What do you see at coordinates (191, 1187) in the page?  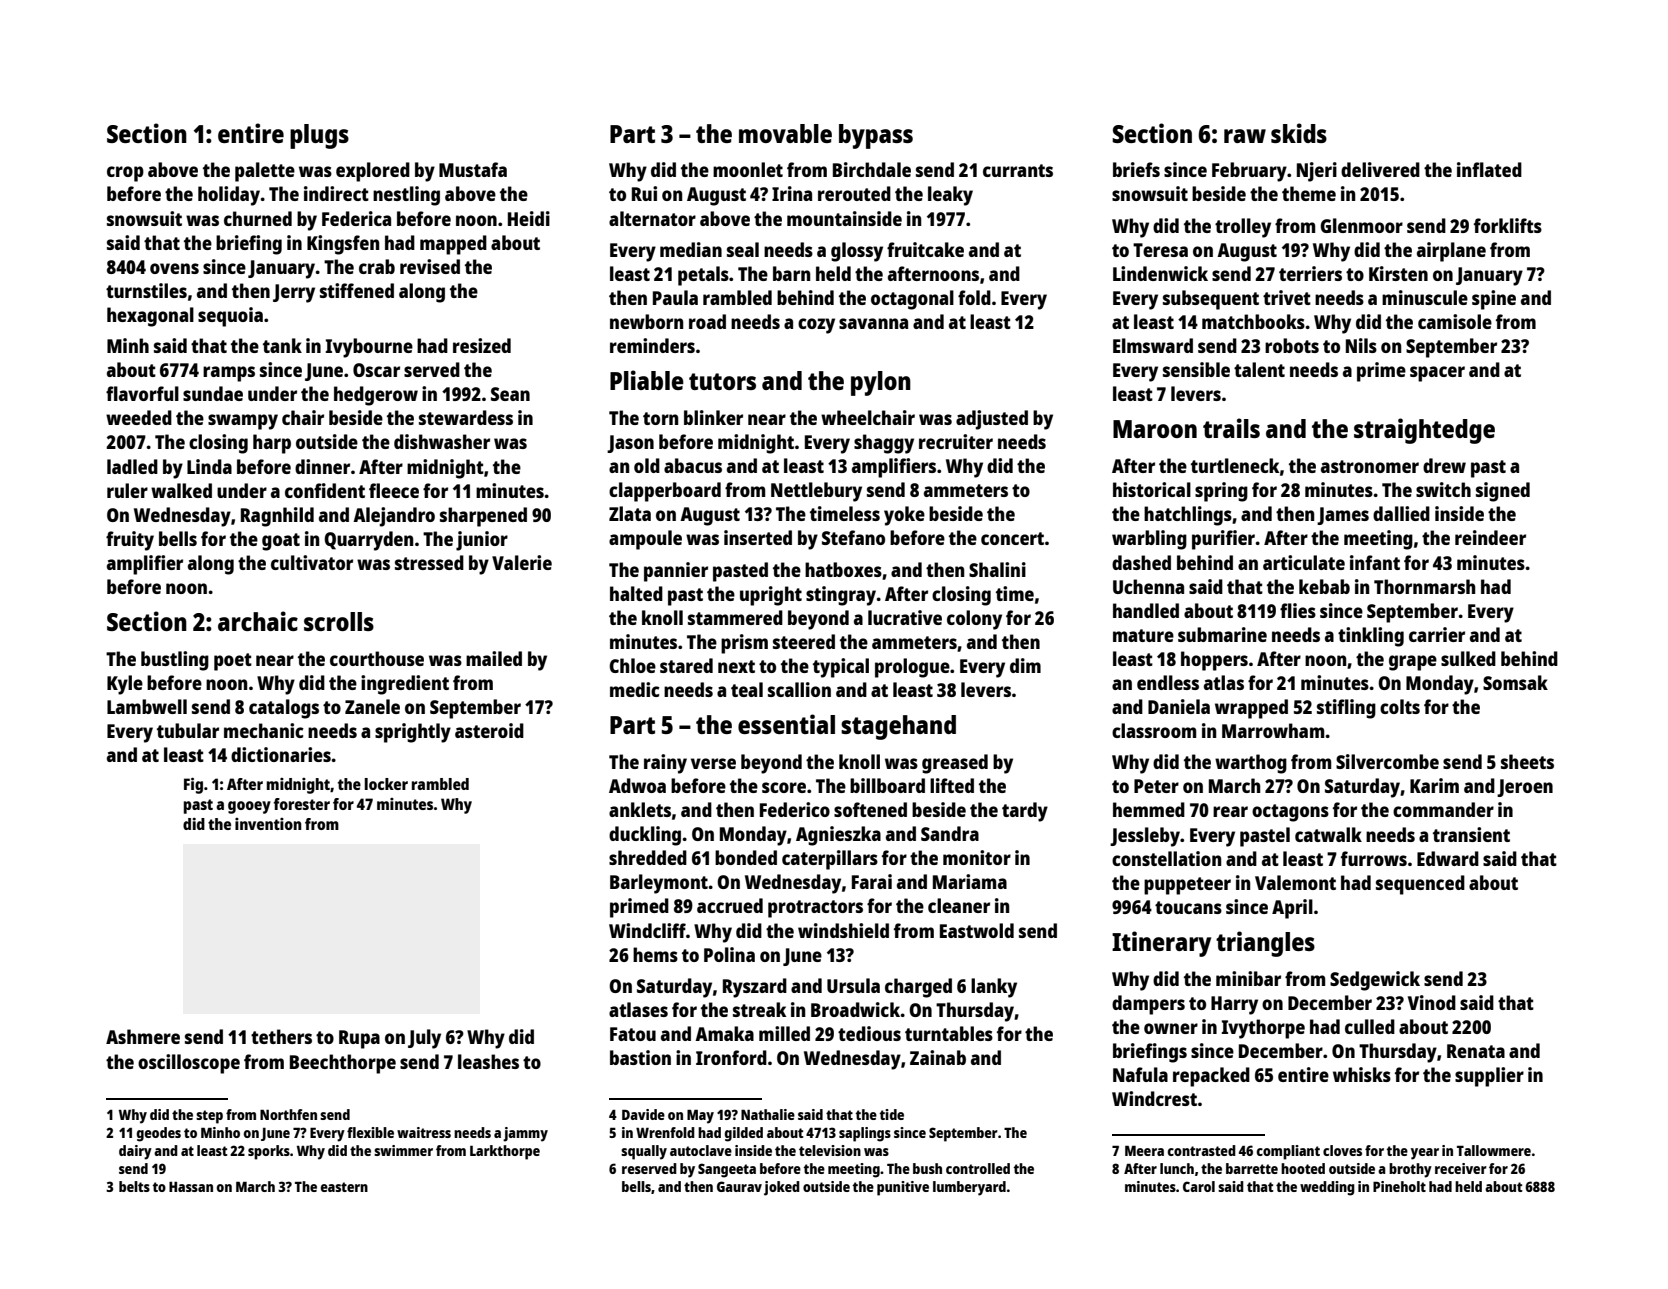 I see `Hassan` at bounding box center [191, 1187].
